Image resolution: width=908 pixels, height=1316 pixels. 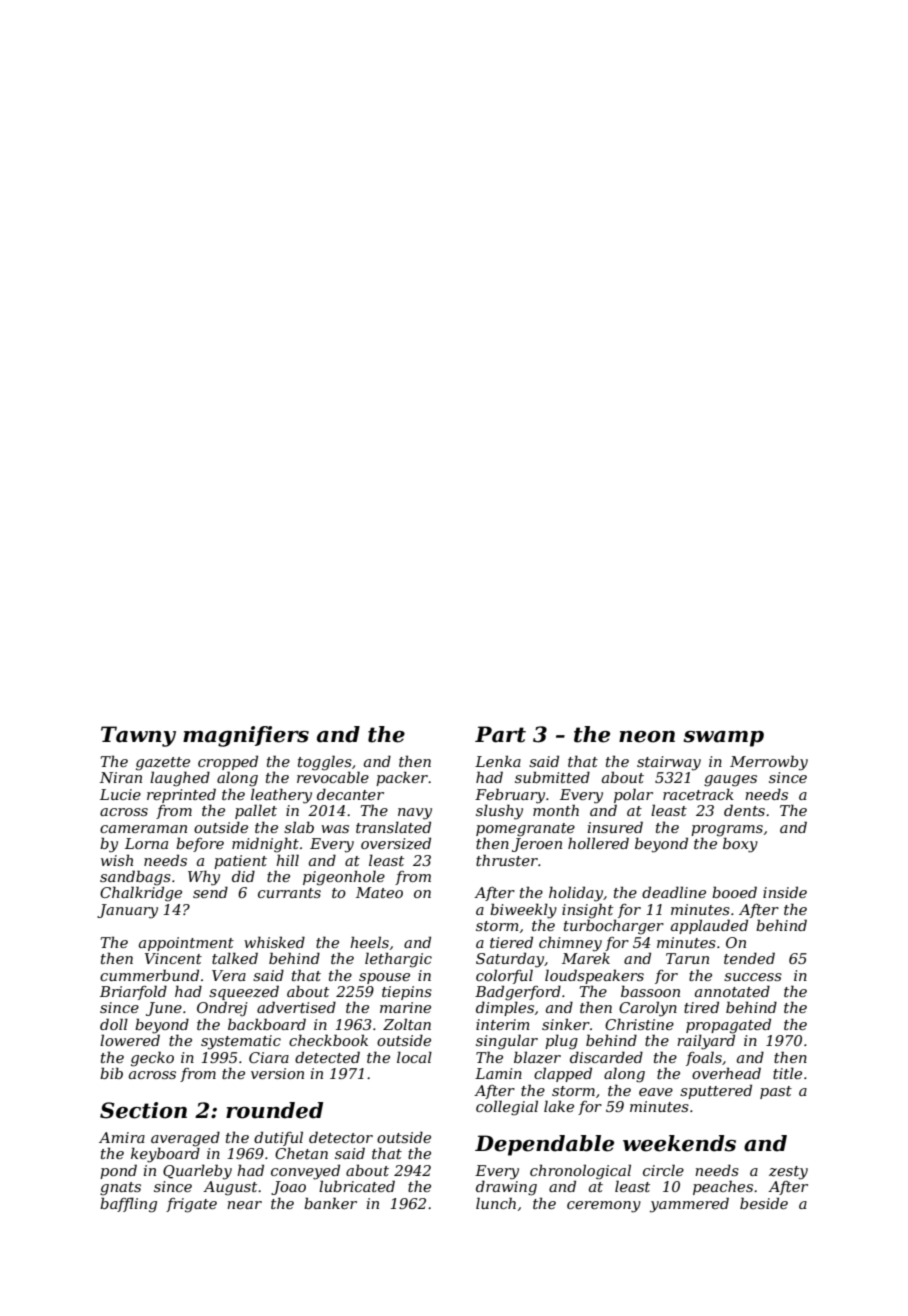 What do you see at coordinates (402, 778) in the page?
I see `packer` at bounding box center [402, 778].
